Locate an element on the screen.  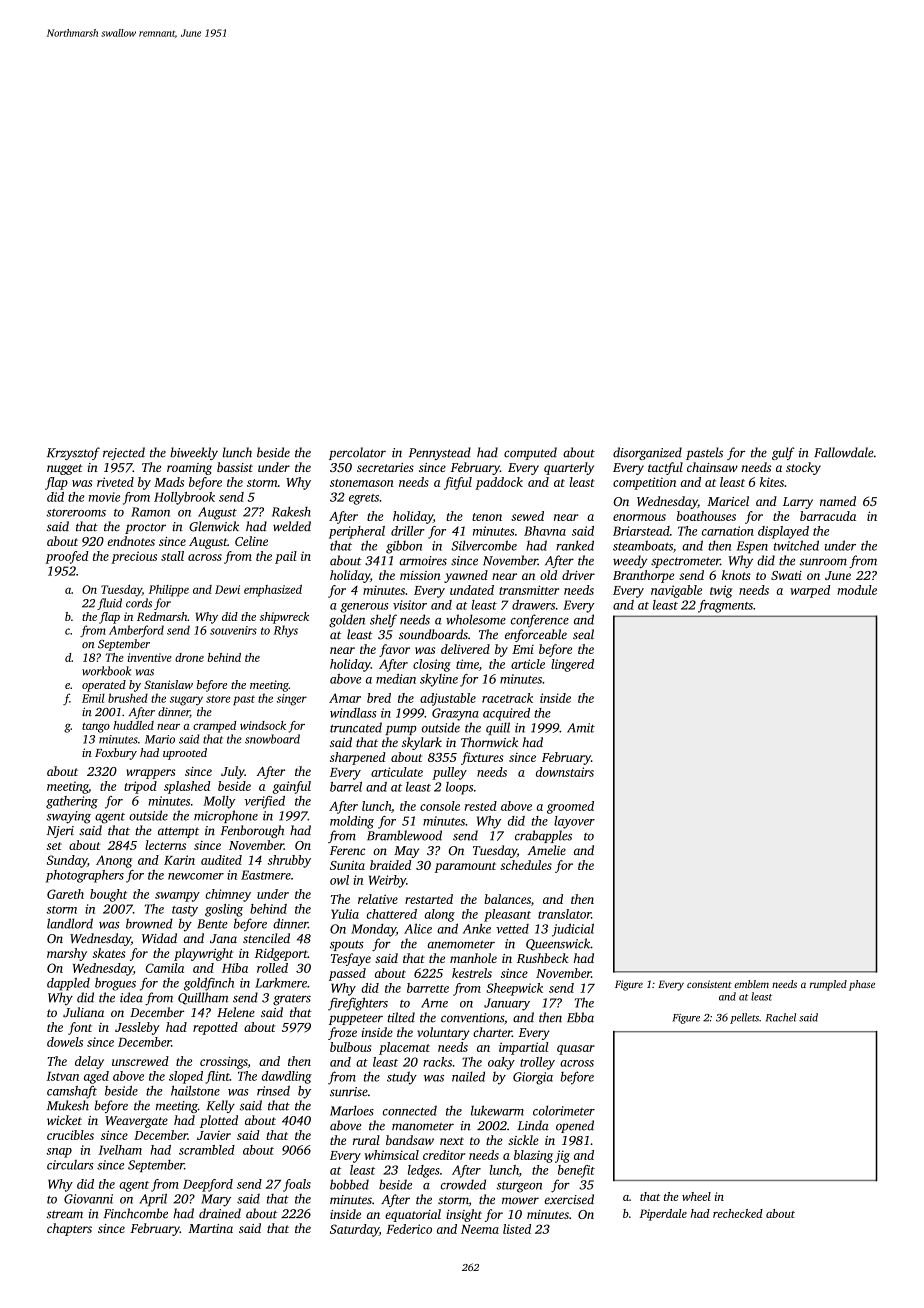
Hiba is located at coordinates (235, 968).
